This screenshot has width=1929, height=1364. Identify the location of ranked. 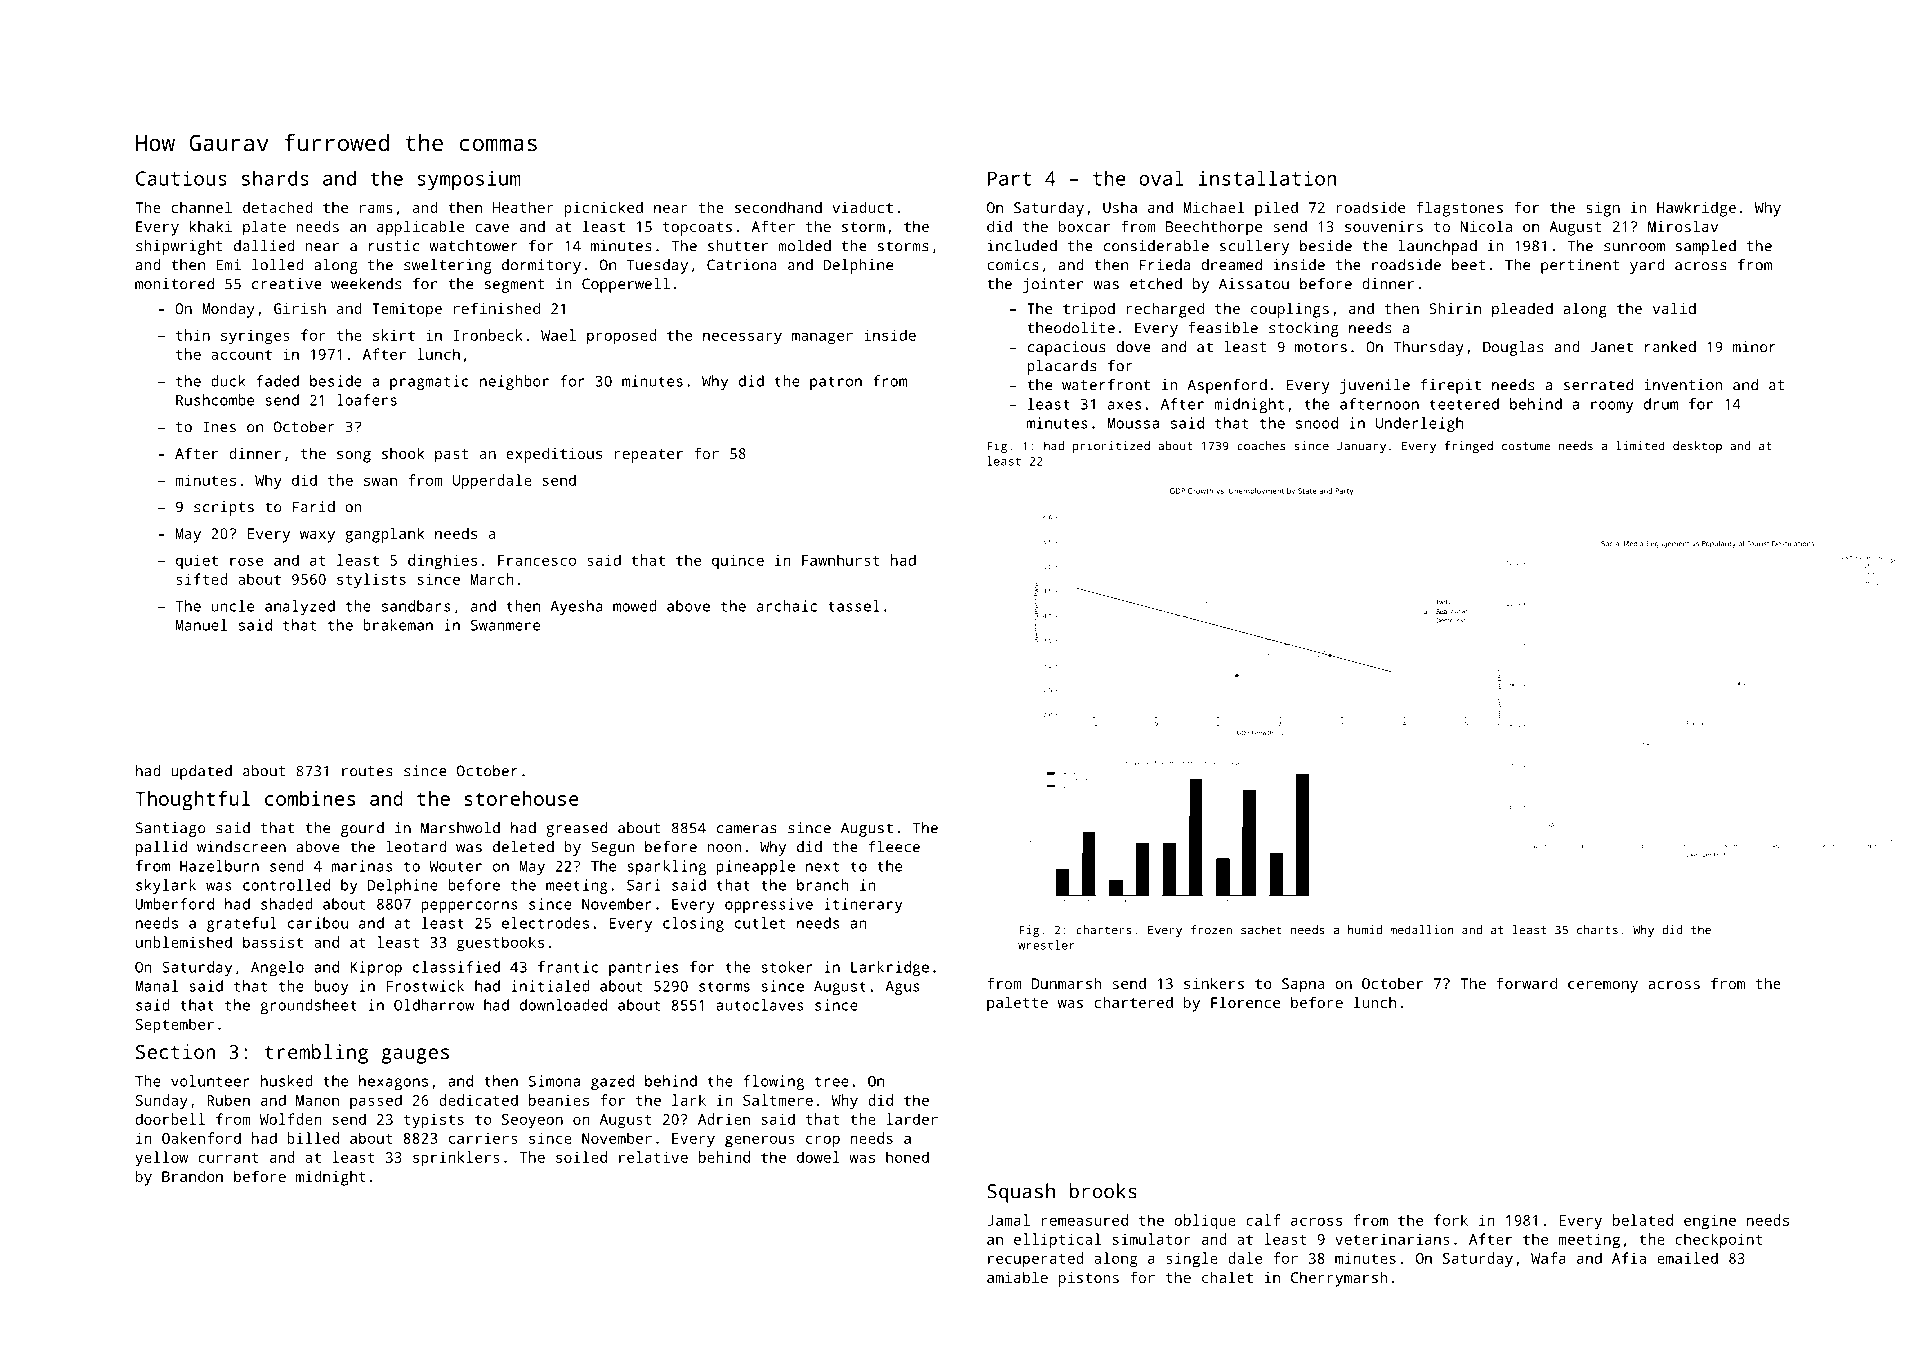
(1670, 347).
